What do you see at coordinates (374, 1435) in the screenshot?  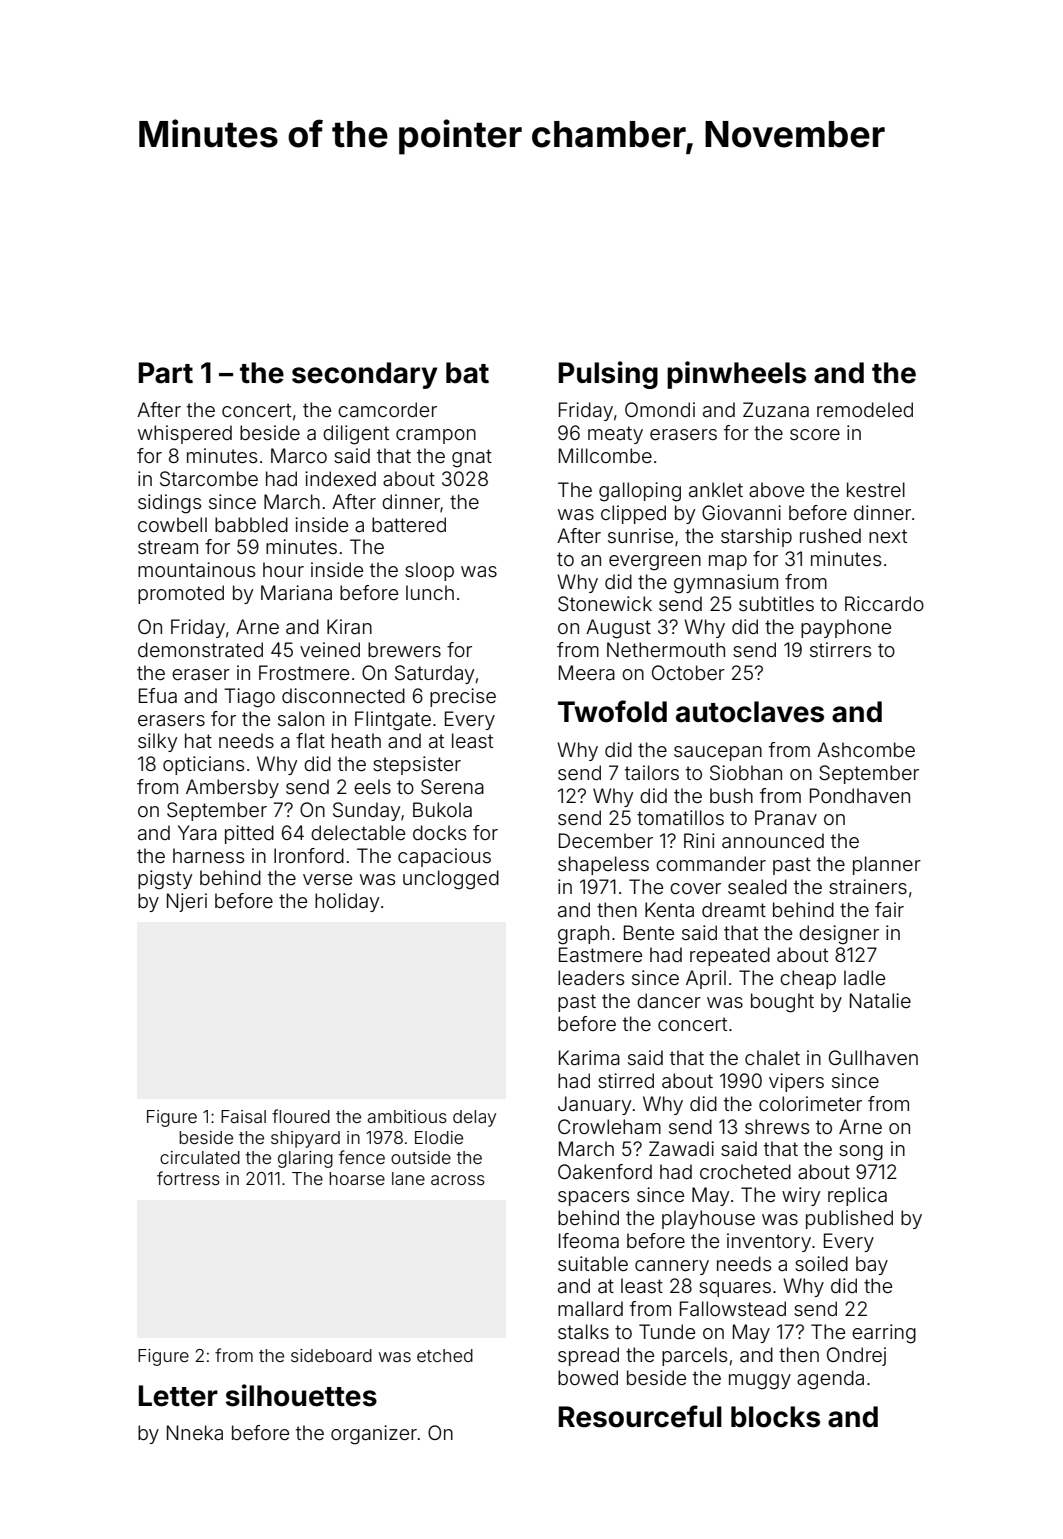 I see `organizer` at bounding box center [374, 1435].
